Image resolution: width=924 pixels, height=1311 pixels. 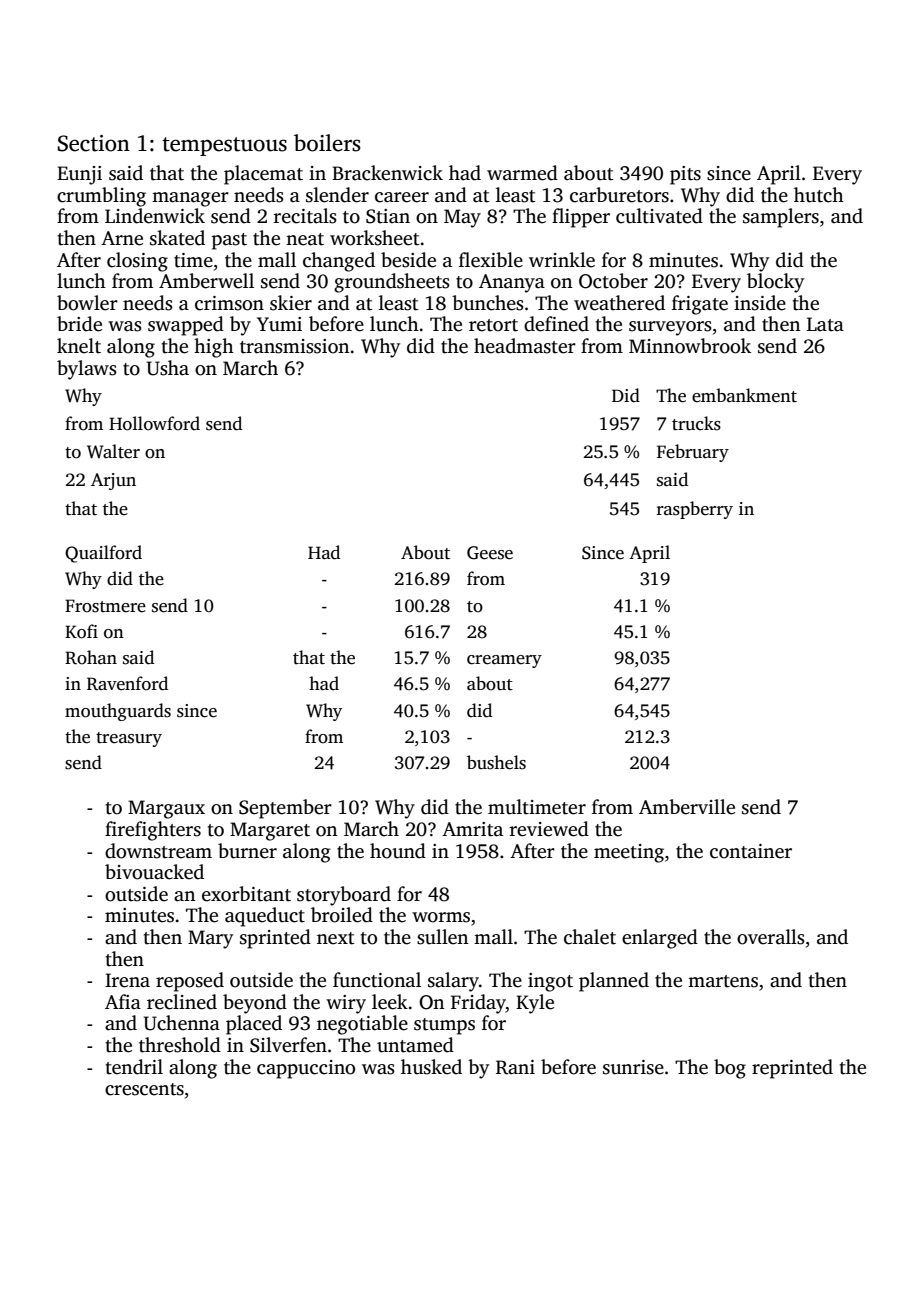 I want to click on Frostmere, so click(x=105, y=606).
